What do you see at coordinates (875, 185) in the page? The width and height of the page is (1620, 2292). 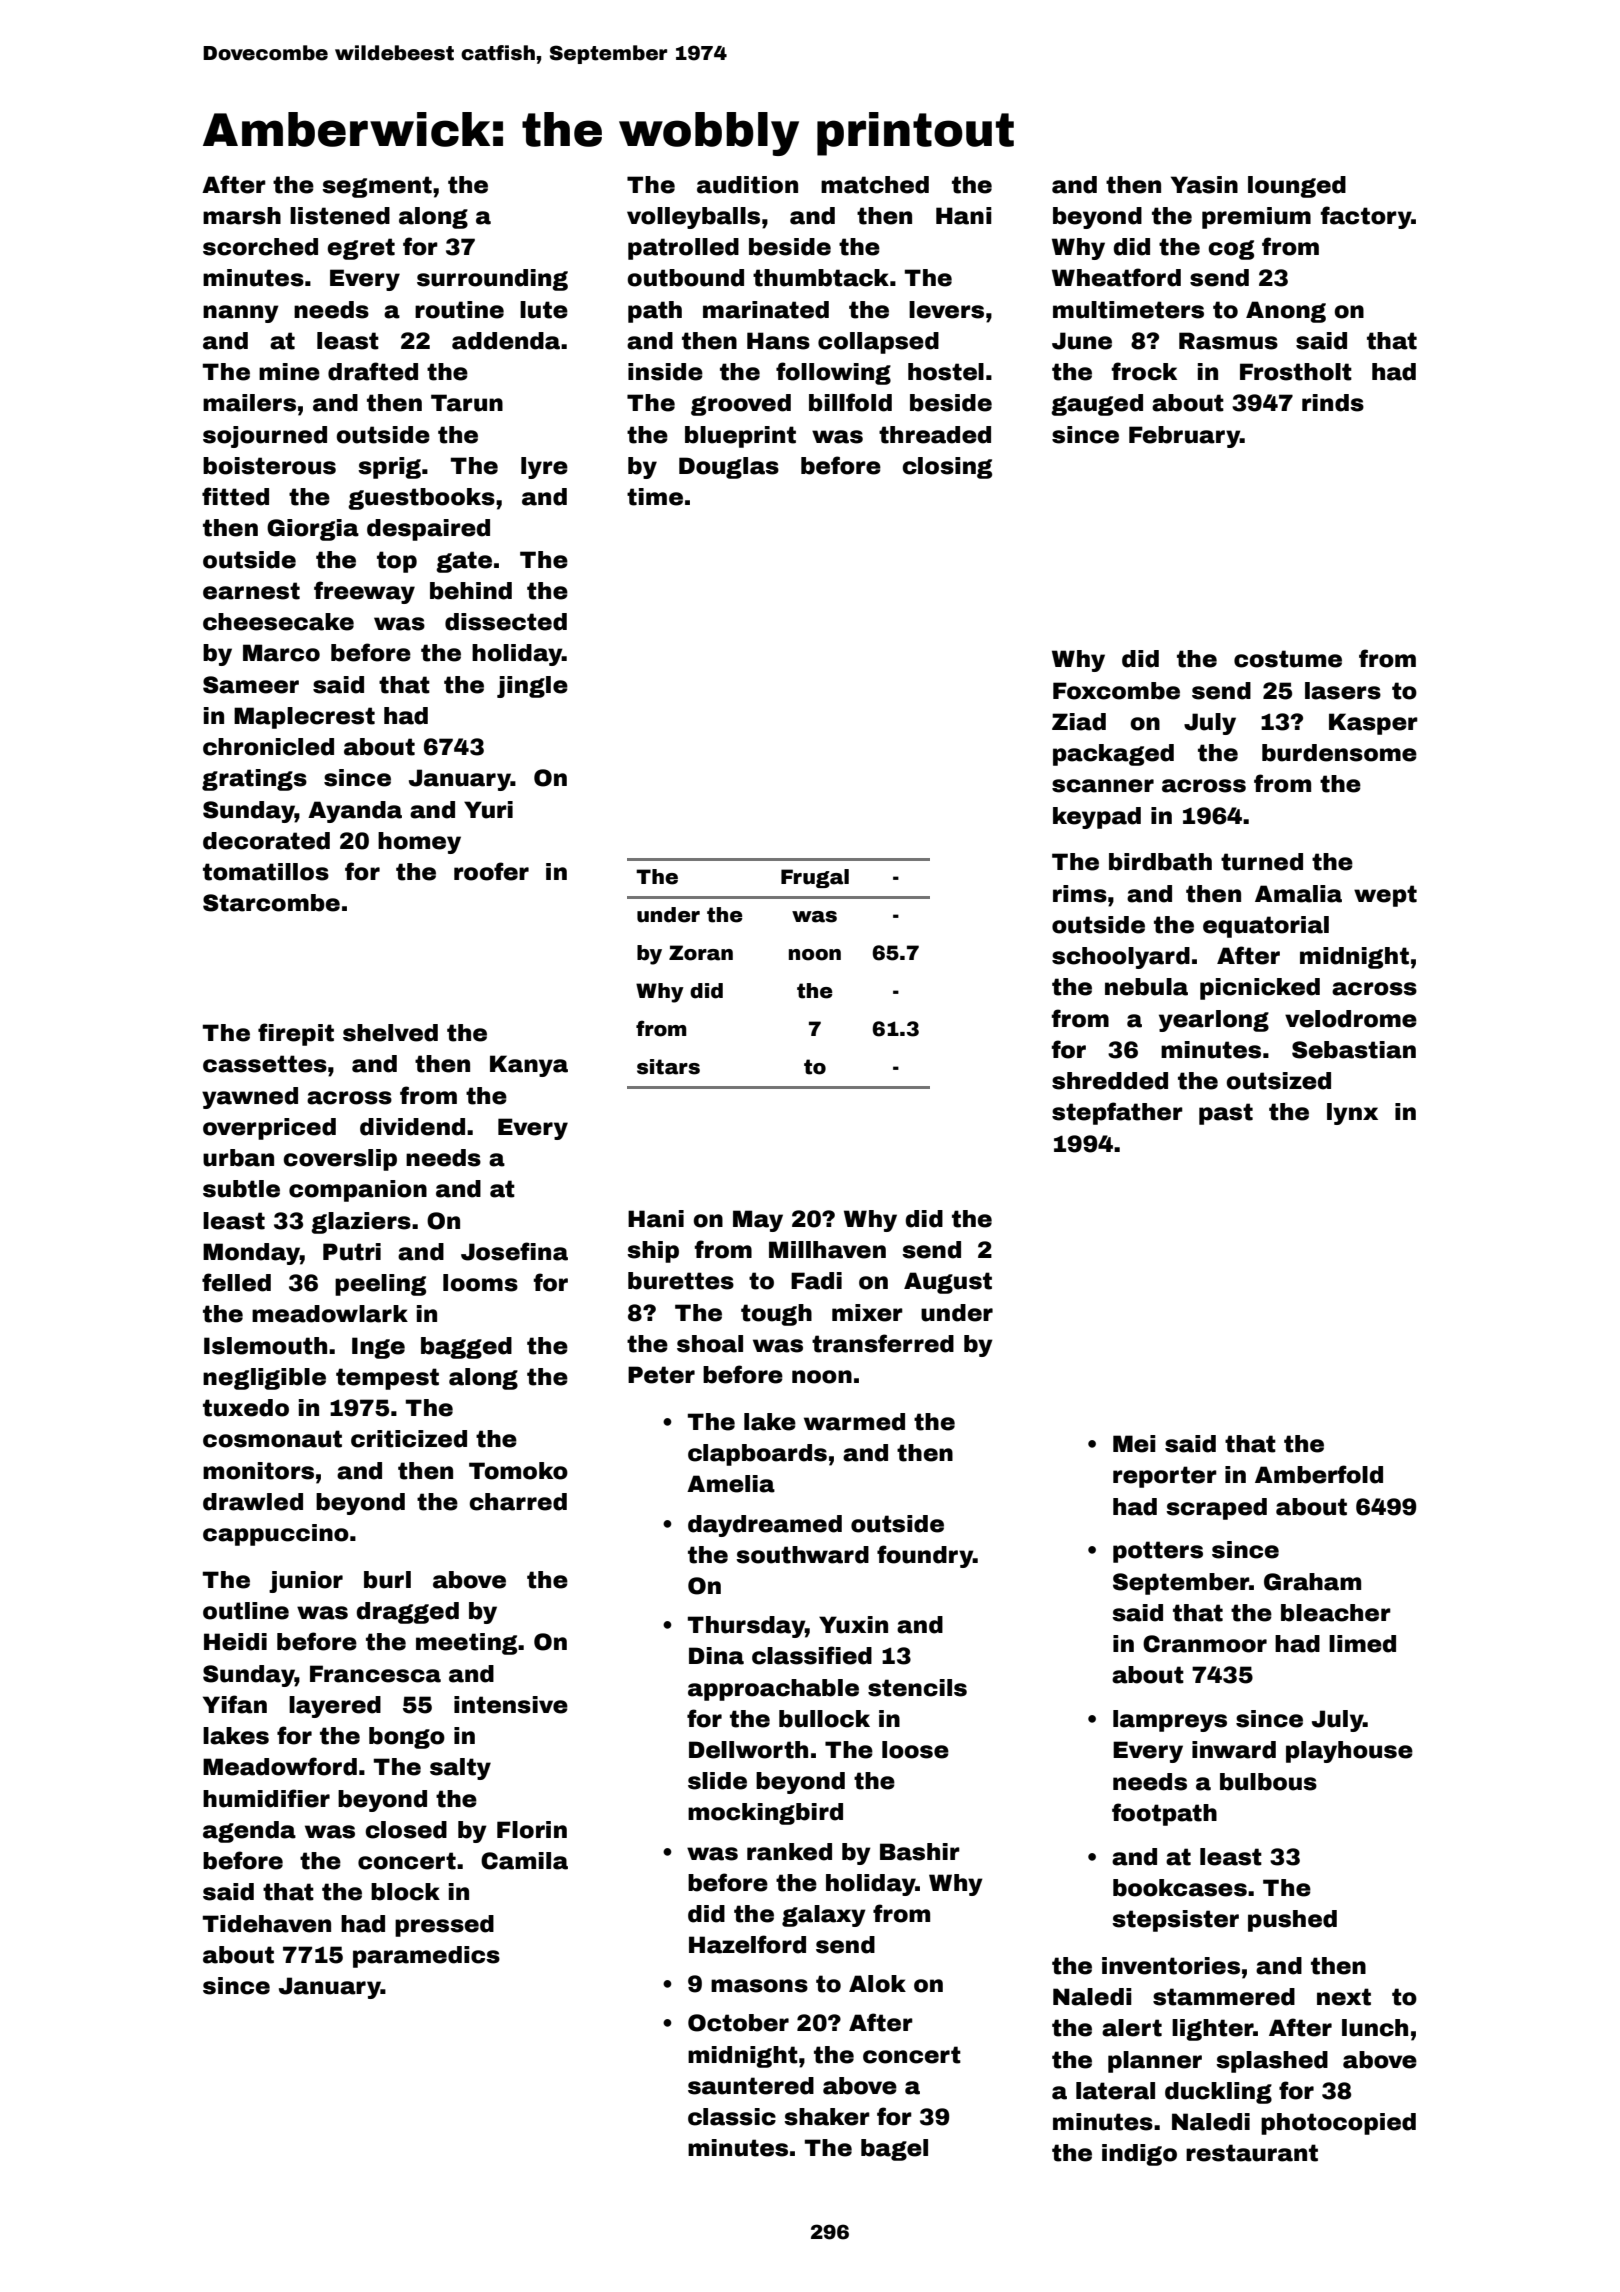 I see `matched` at bounding box center [875, 185].
